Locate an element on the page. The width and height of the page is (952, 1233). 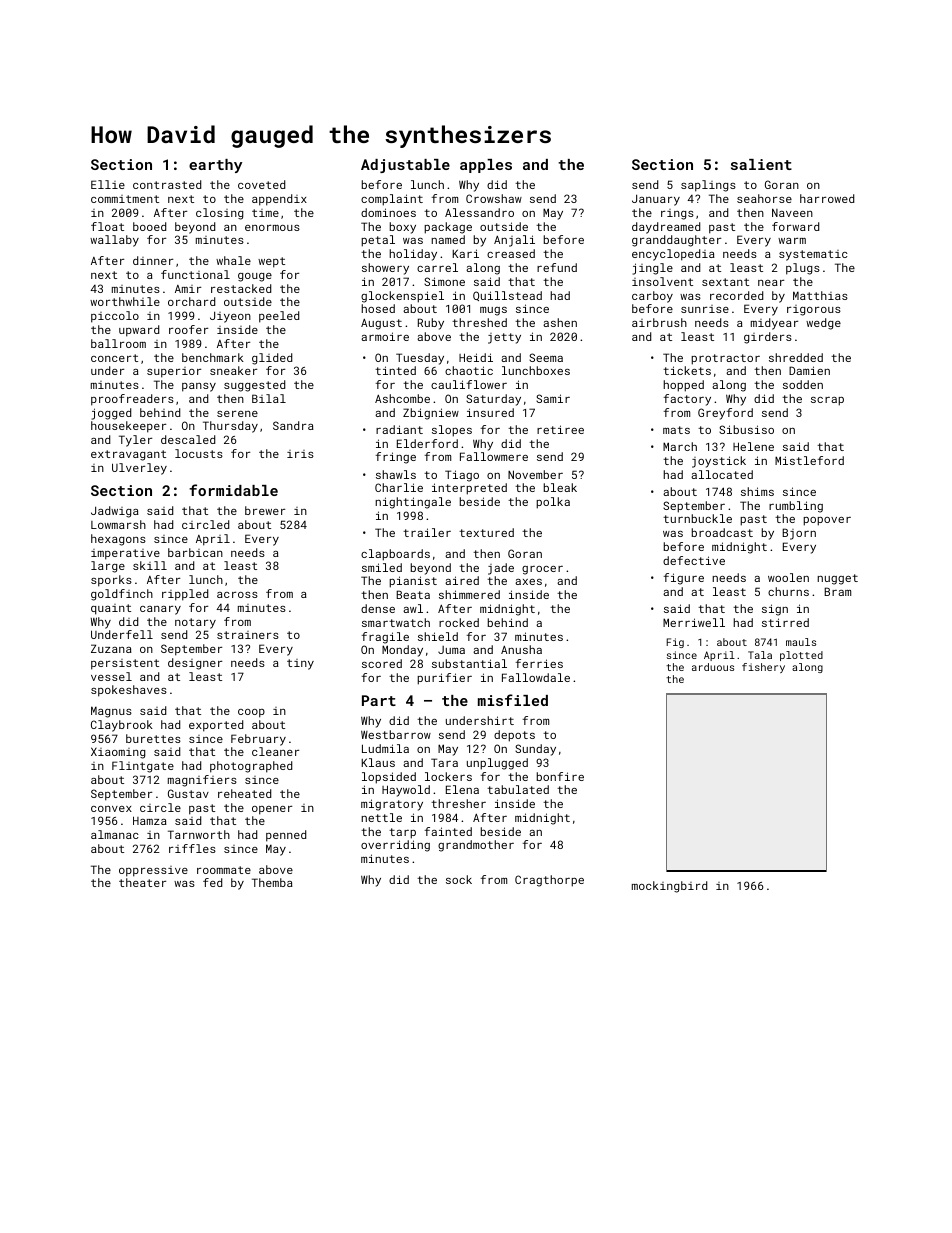
retiree is located at coordinates (560, 429).
